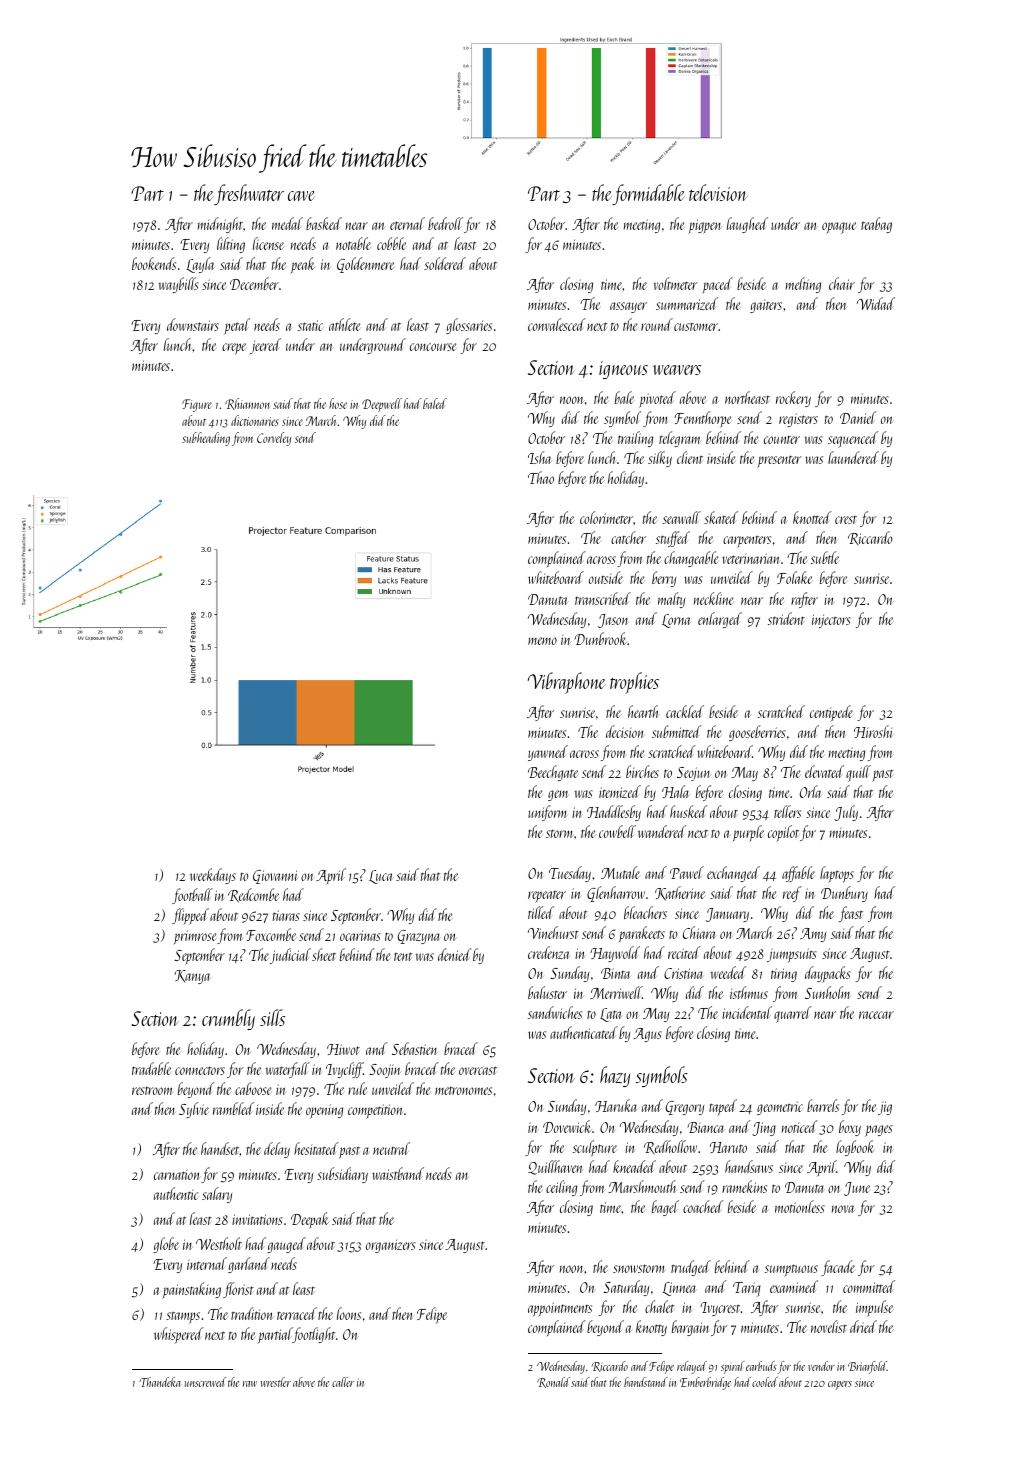 The width and height of the image is (1025, 1484). Describe the element at coordinates (265, 346) in the image. I see `jeered` at that location.
